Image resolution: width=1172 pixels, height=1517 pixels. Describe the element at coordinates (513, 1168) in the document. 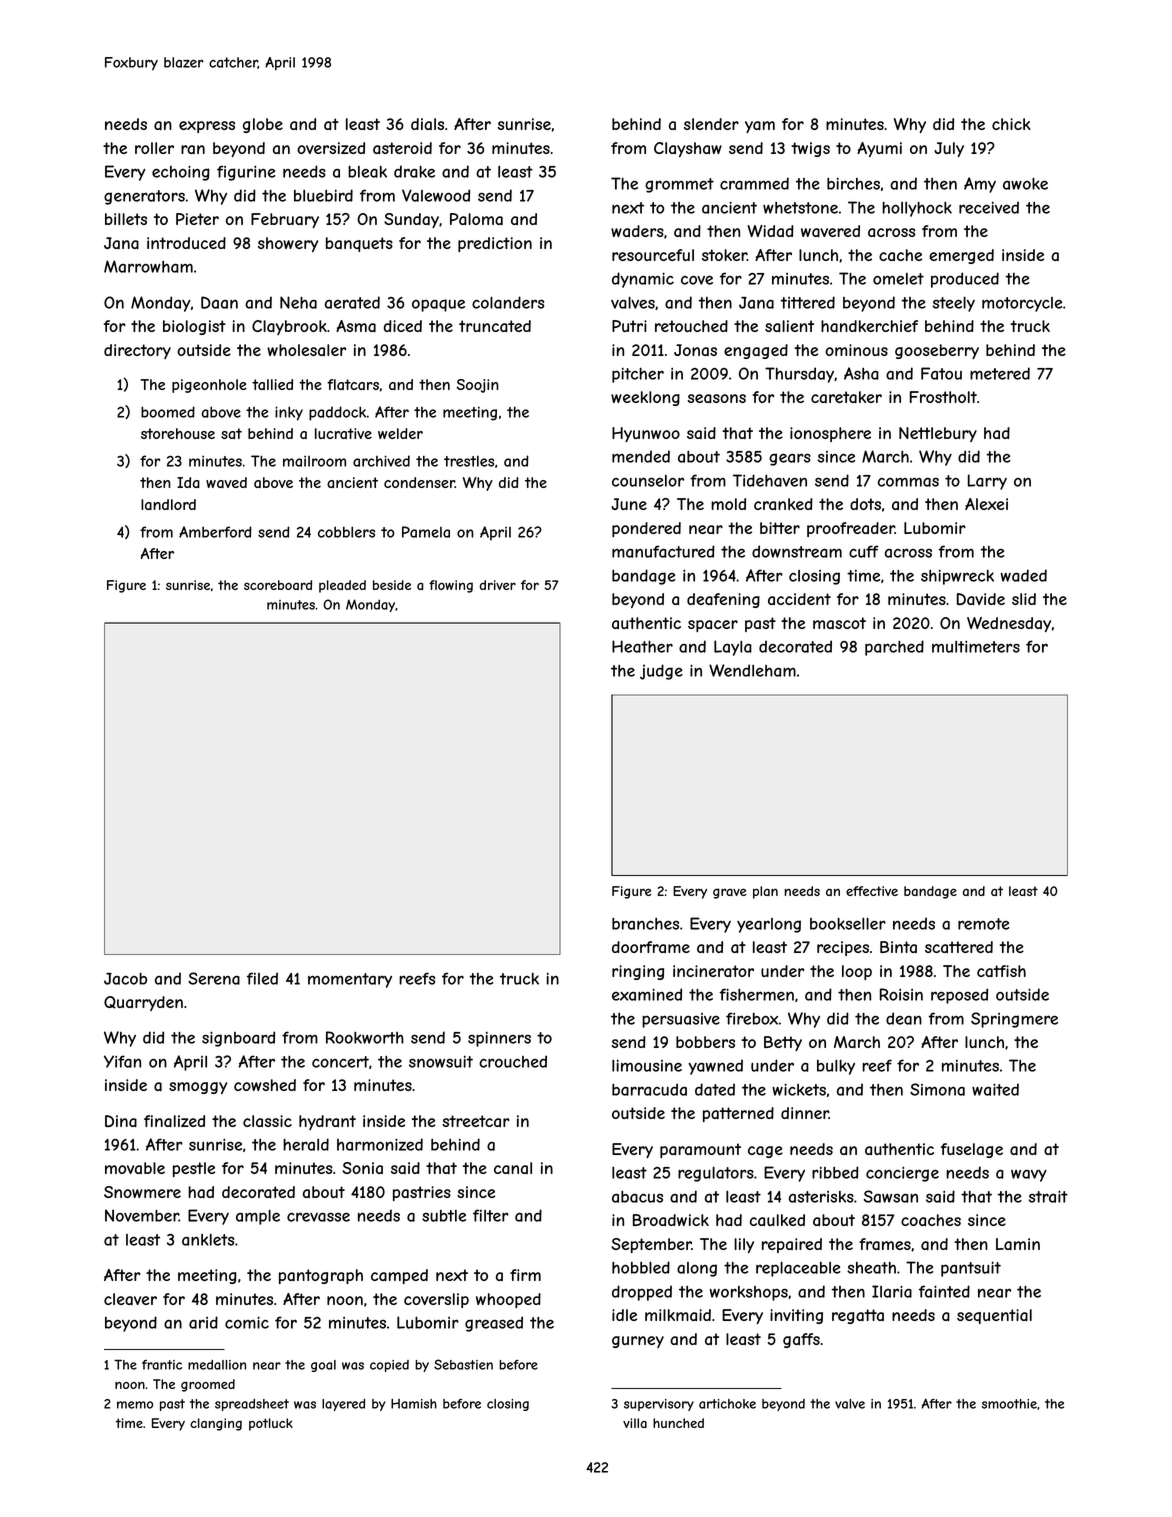

I see `canal` at that location.
